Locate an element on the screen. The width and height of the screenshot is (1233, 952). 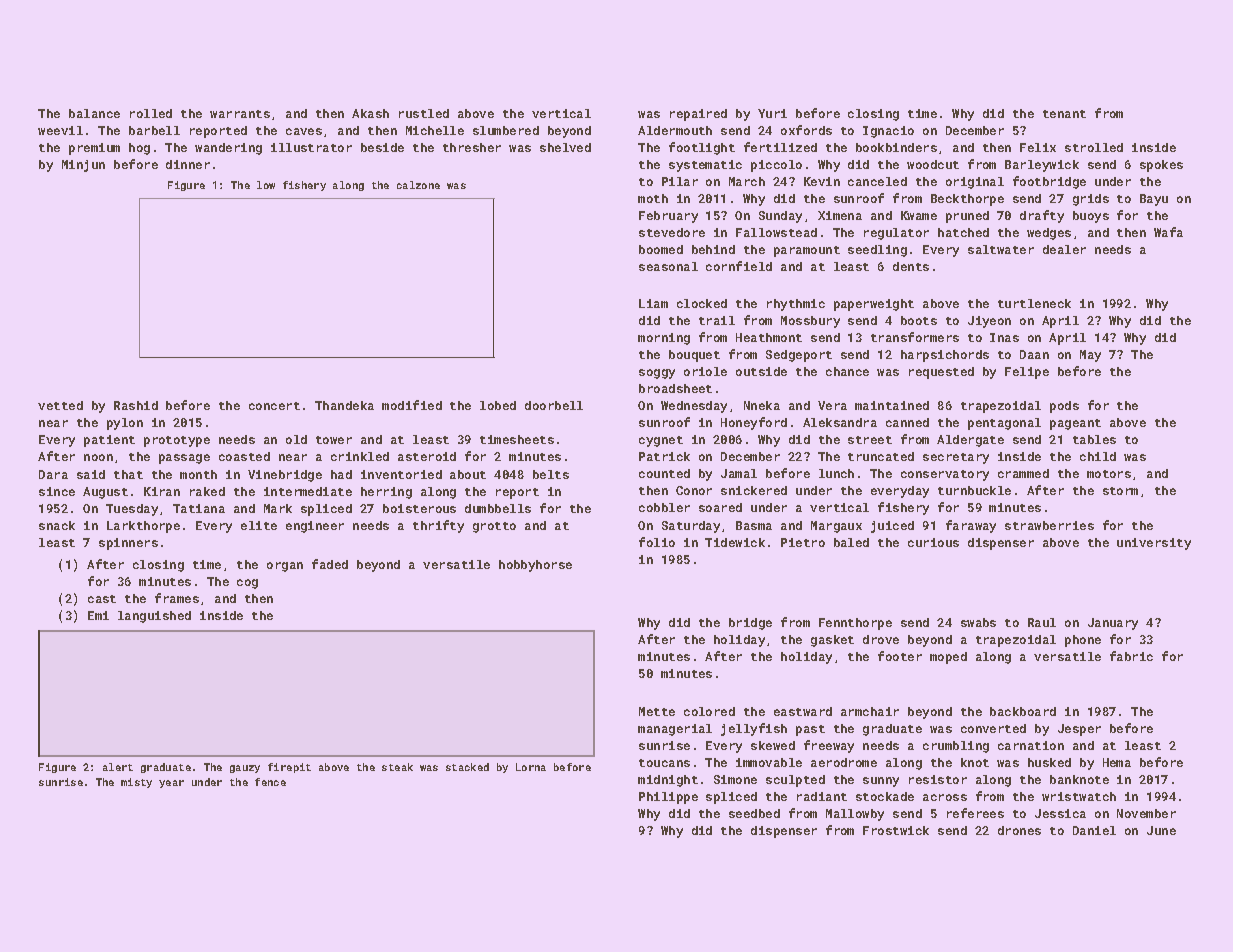
Patrick is located at coordinates (664, 456).
